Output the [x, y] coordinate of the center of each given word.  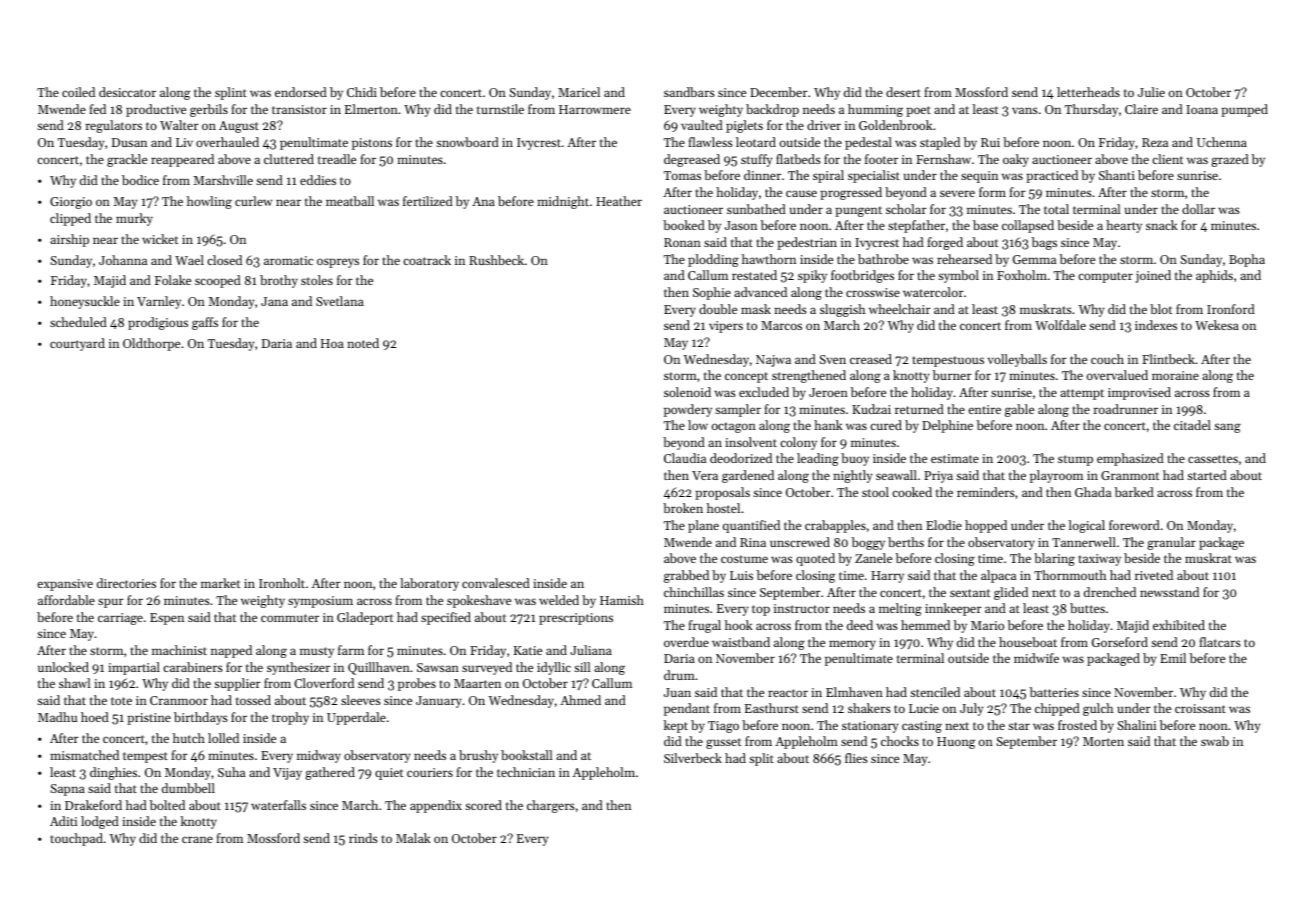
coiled [78, 92]
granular [1171, 543]
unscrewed [800, 542]
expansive [65, 585]
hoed [95, 717]
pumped [1244, 110]
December [779, 92]
